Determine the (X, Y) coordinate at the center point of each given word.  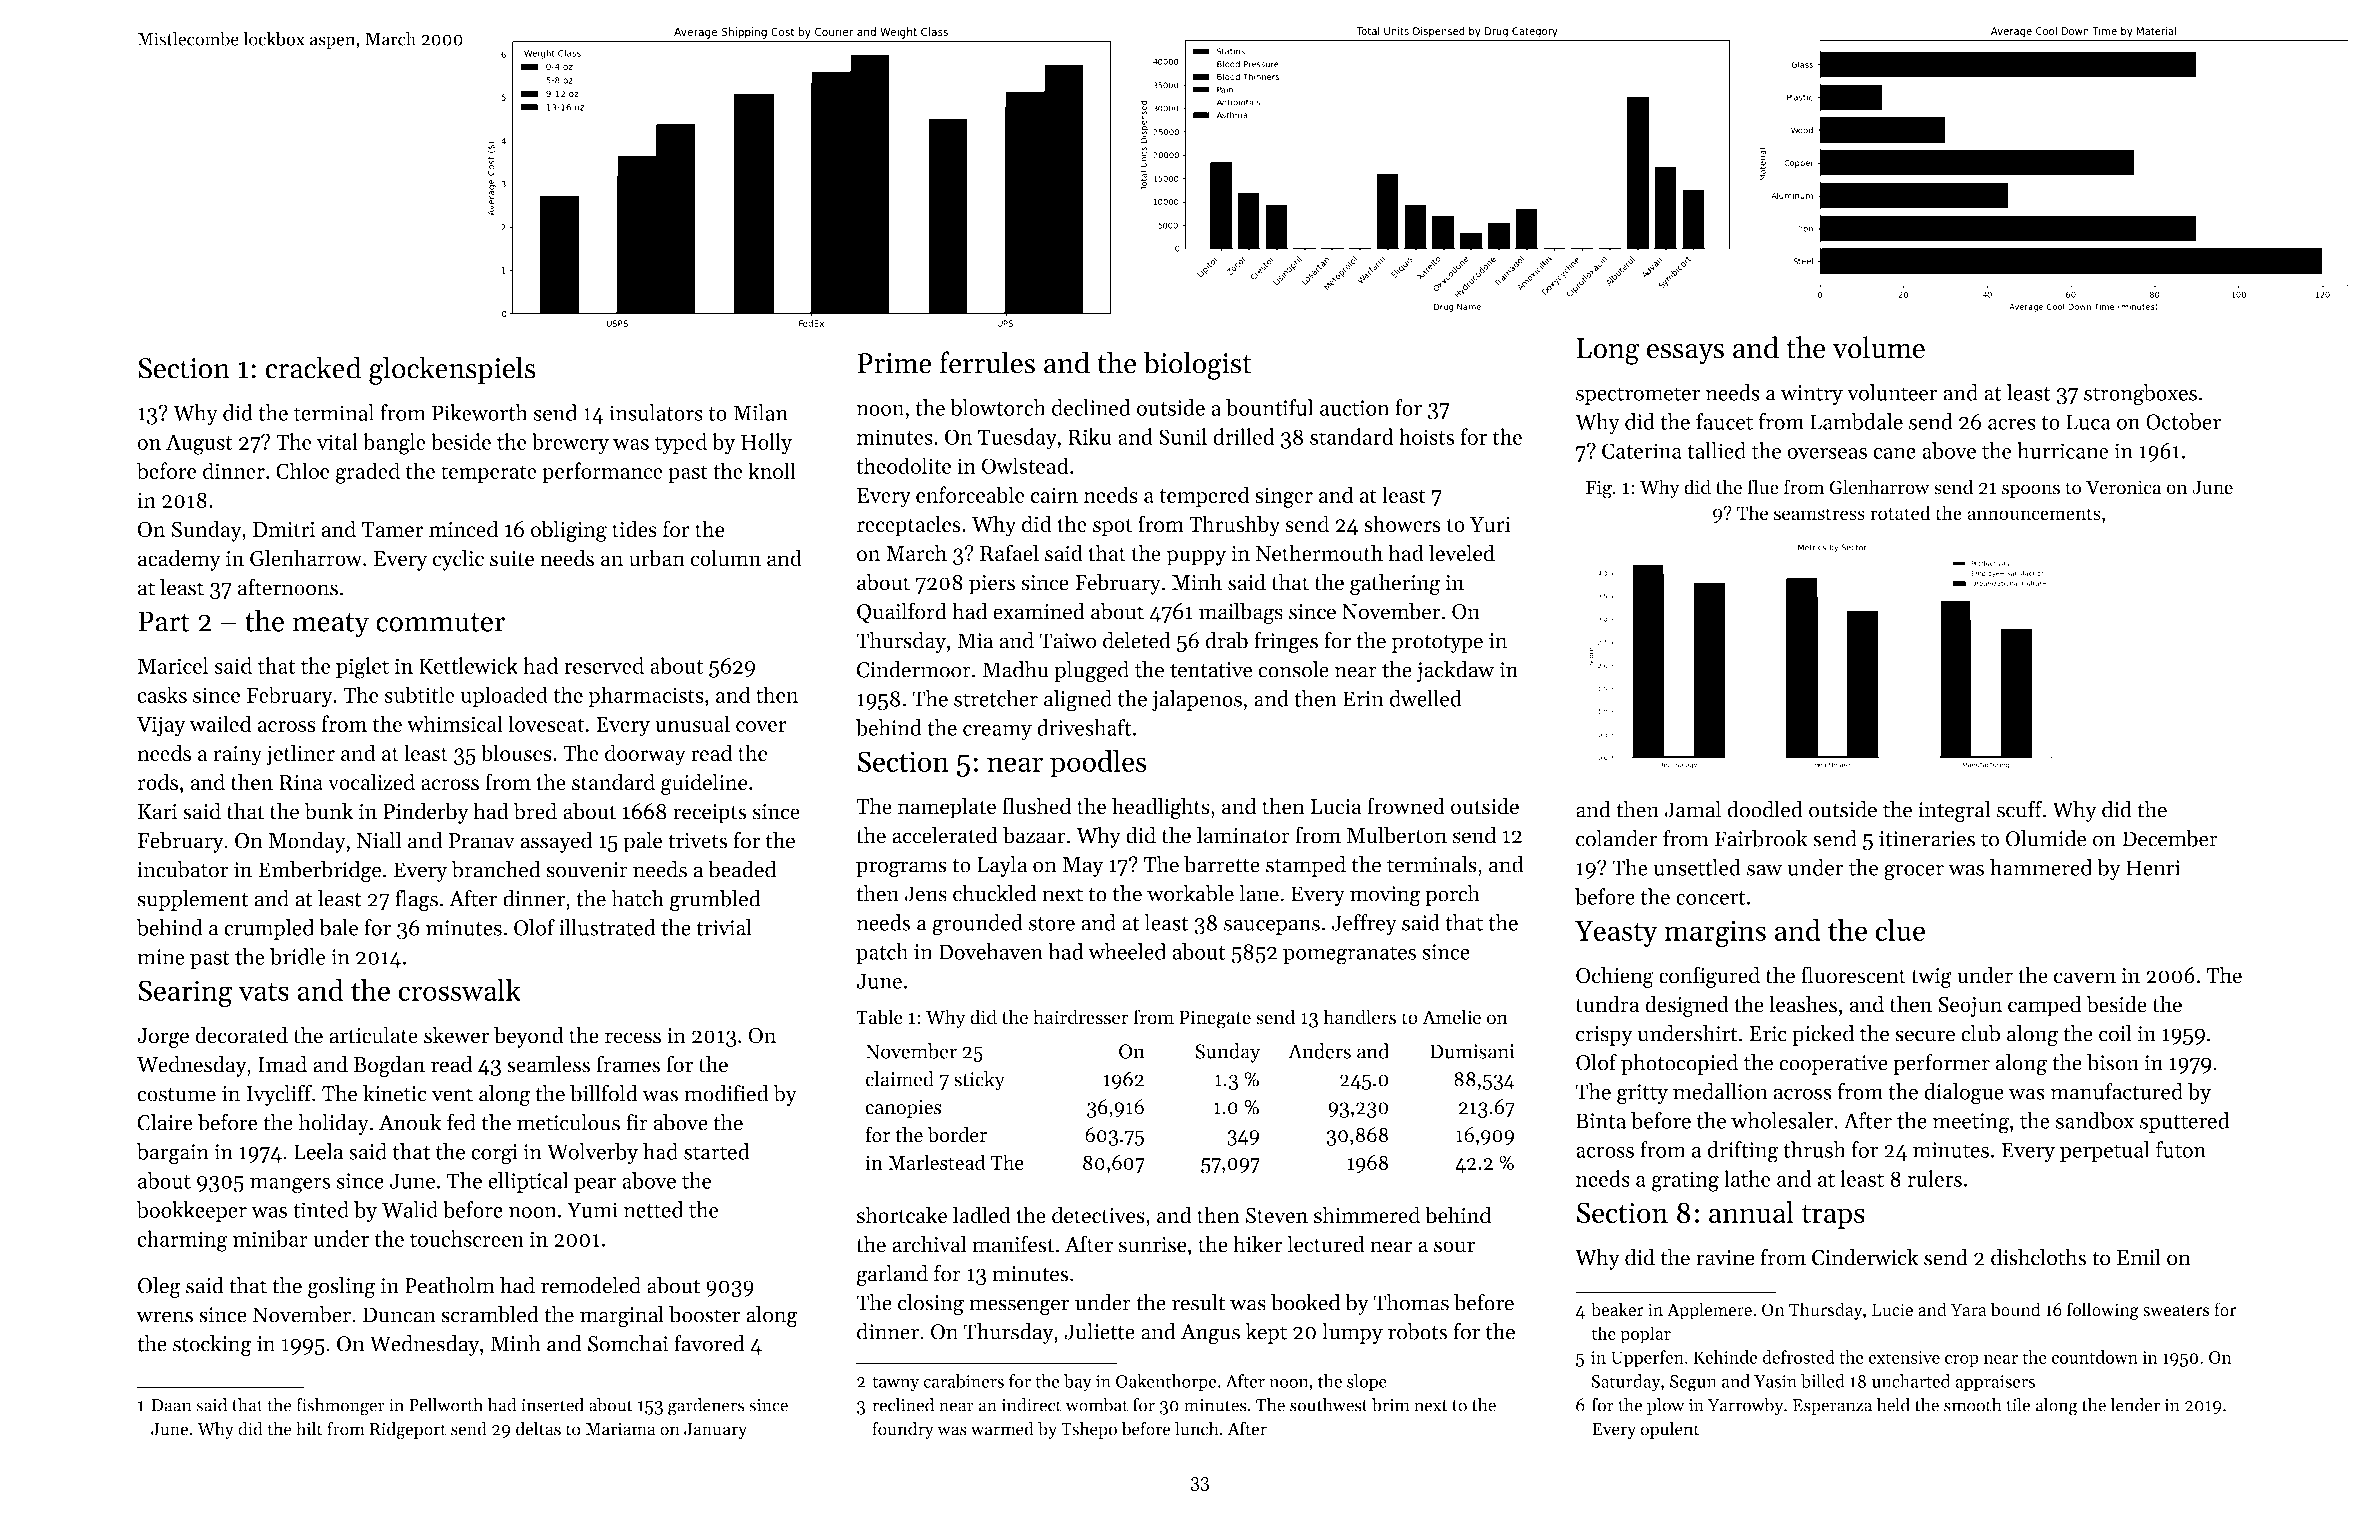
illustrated (607, 927)
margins (1715, 934)
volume (1878, 347)
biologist (1197, 365)
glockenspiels (452, 370)
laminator (1243, 835)
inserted (552, 1405)
